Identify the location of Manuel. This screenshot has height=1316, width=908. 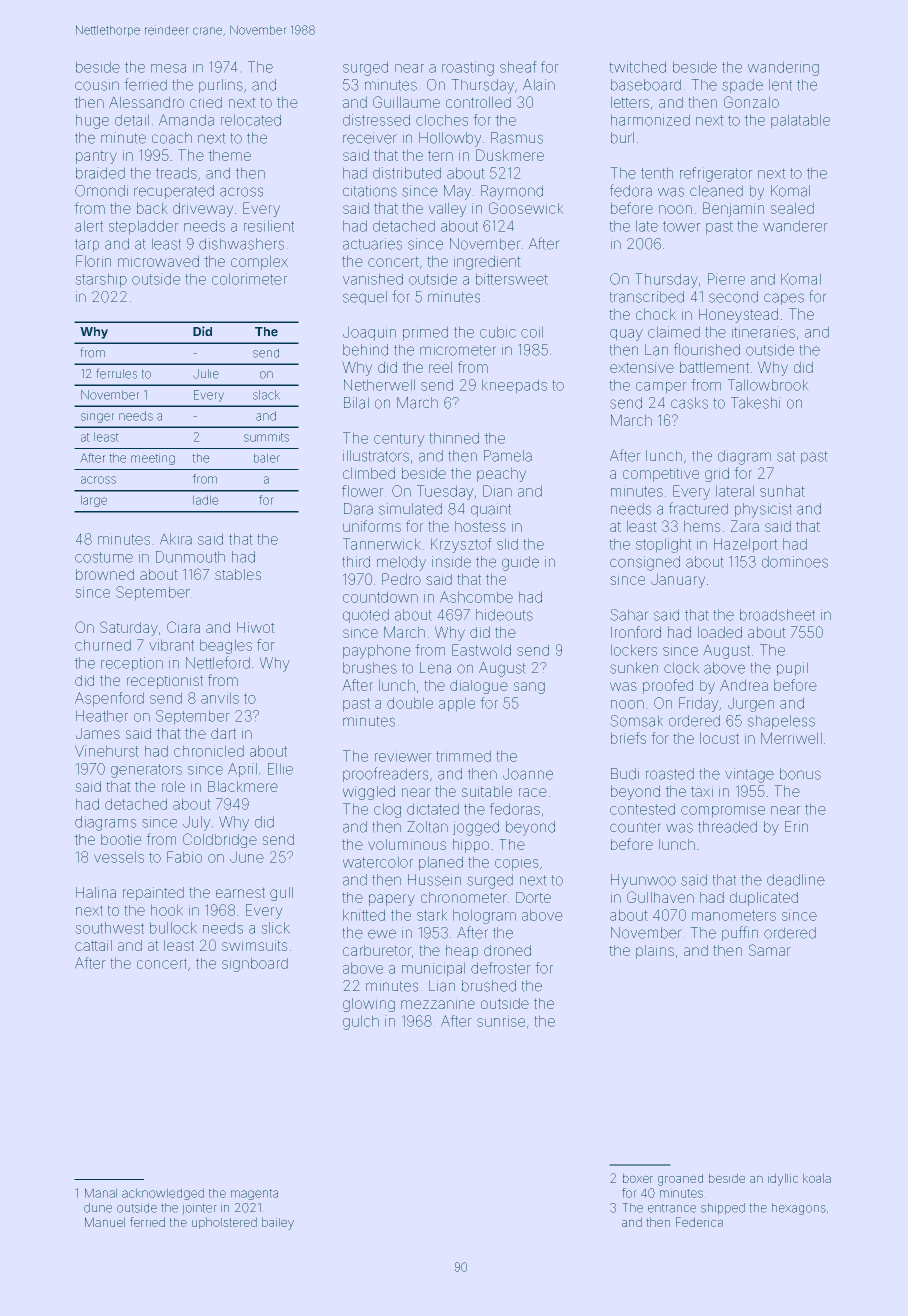
(105, 1222).
